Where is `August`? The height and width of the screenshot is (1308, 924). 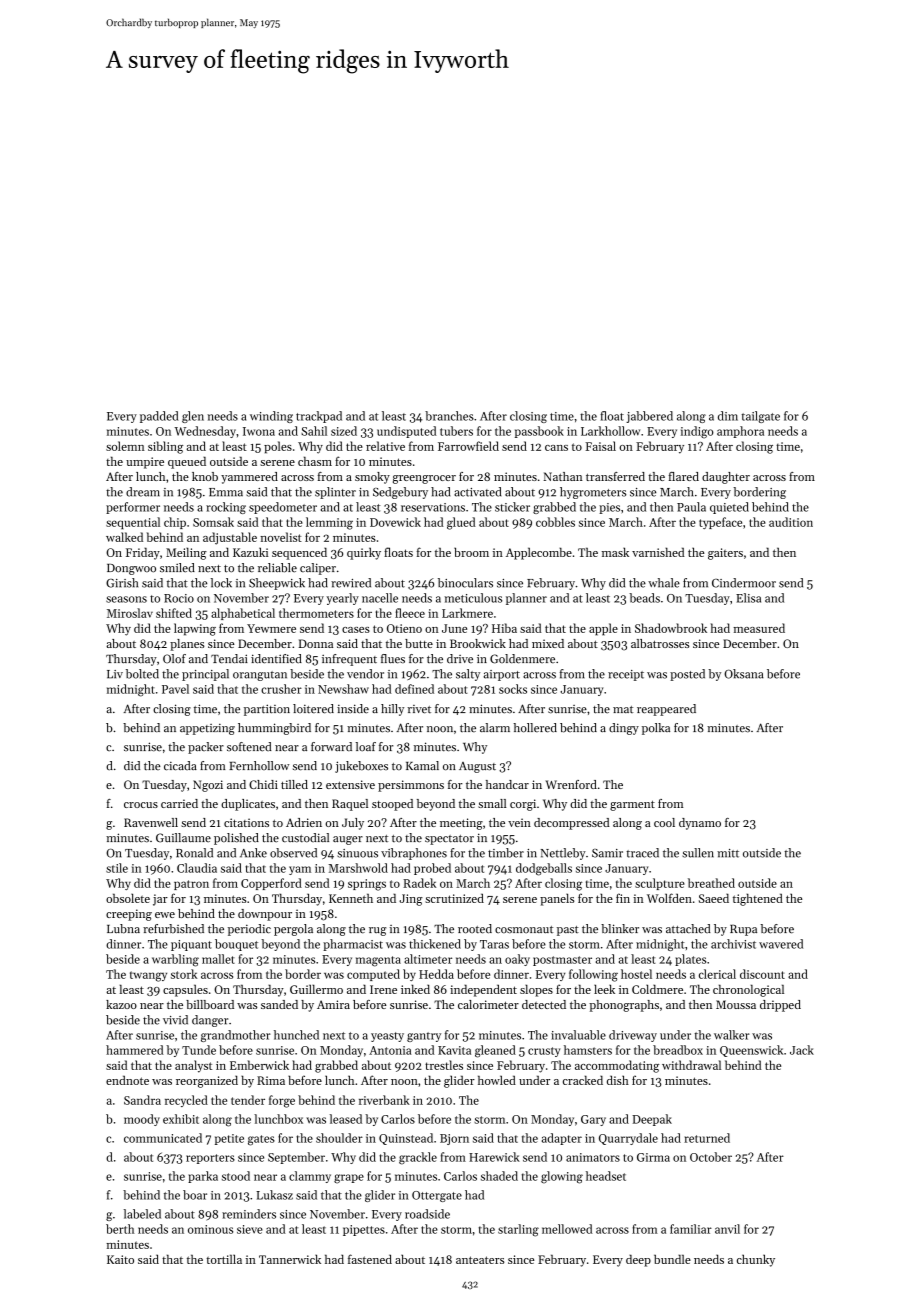 August is located at coordinates (477, 767).
